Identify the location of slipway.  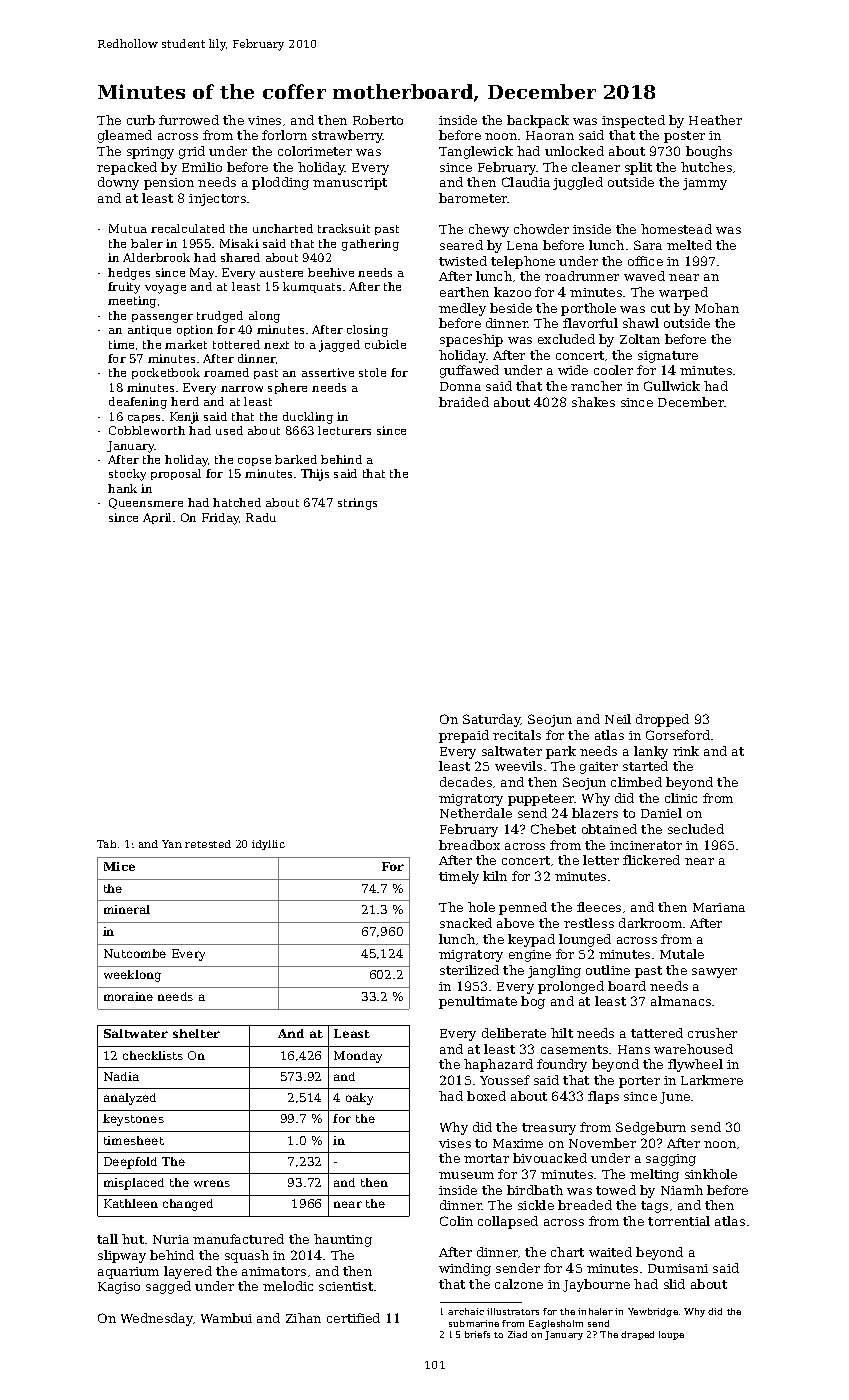
(122, 1256).
